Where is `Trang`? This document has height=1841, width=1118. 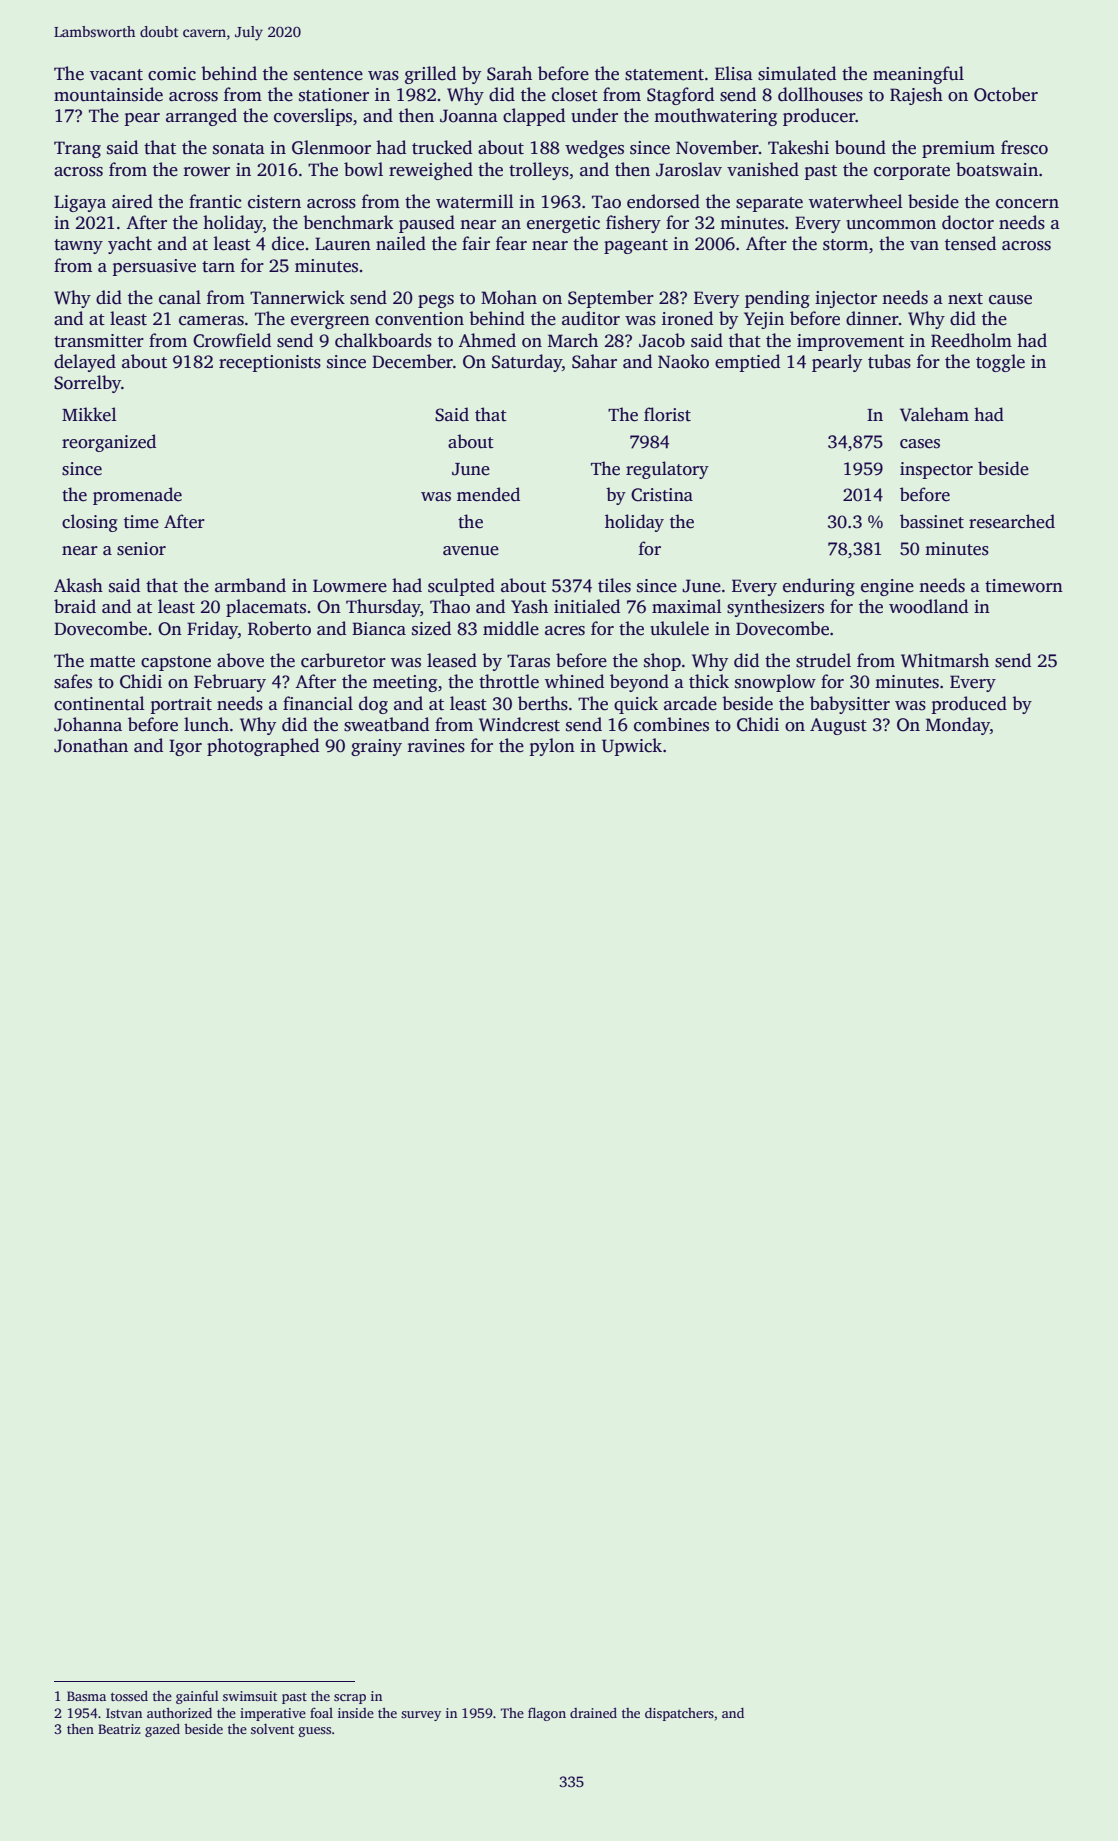
Trang is located at coordinates (77, 149).
